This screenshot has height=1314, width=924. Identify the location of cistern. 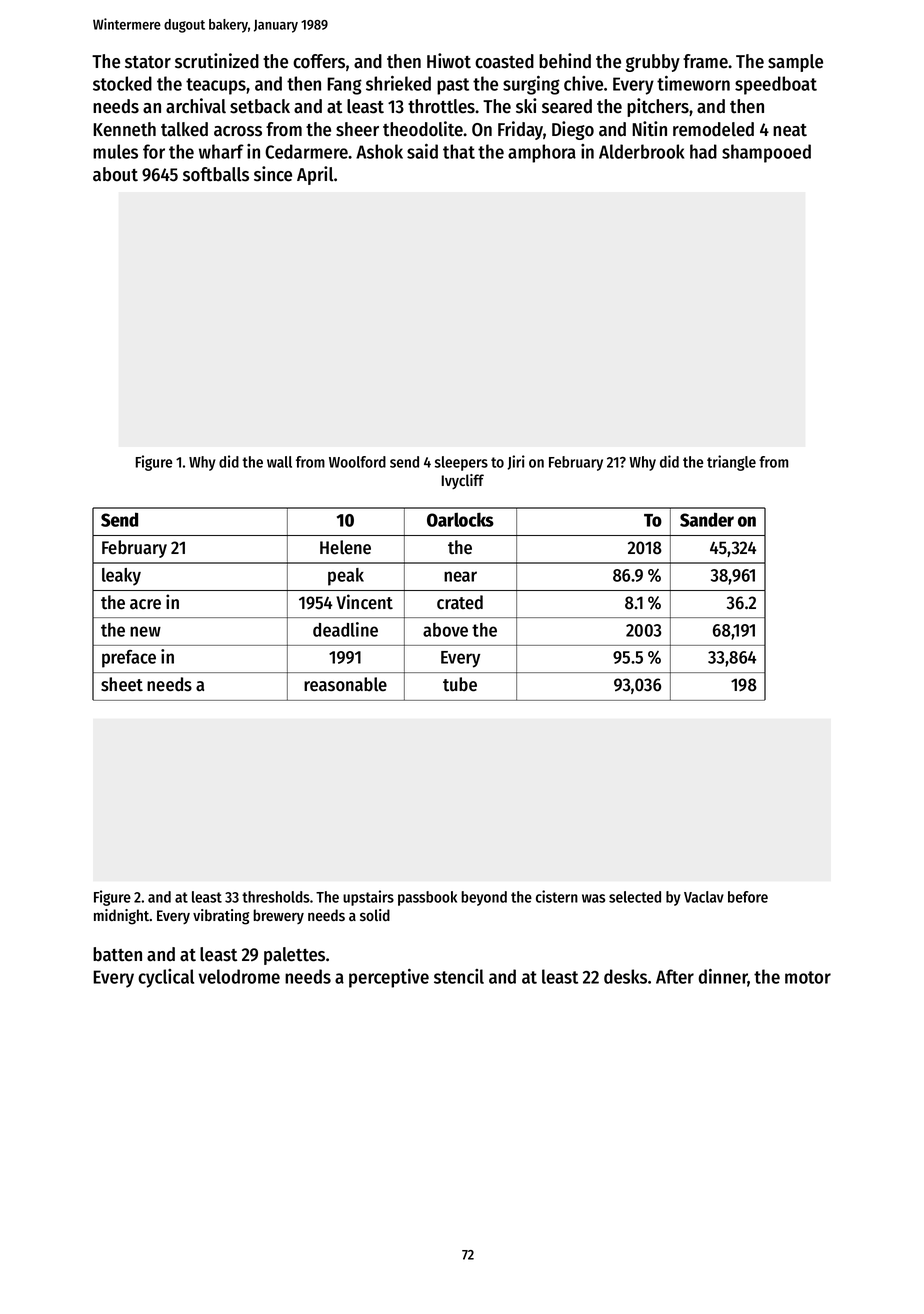
(557, 896).
